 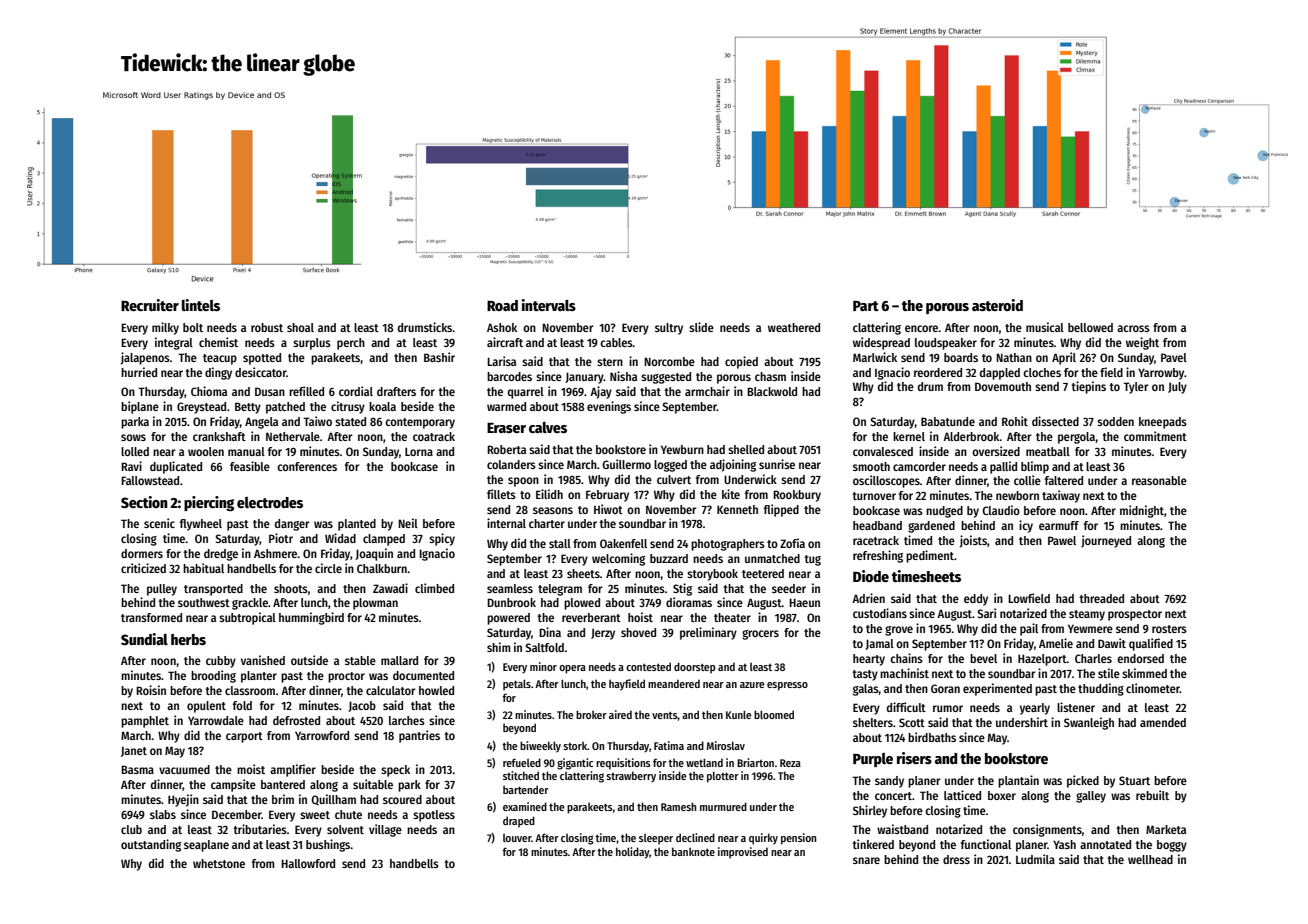 I want to click on journeyed, so click(x=1106, y=541).
